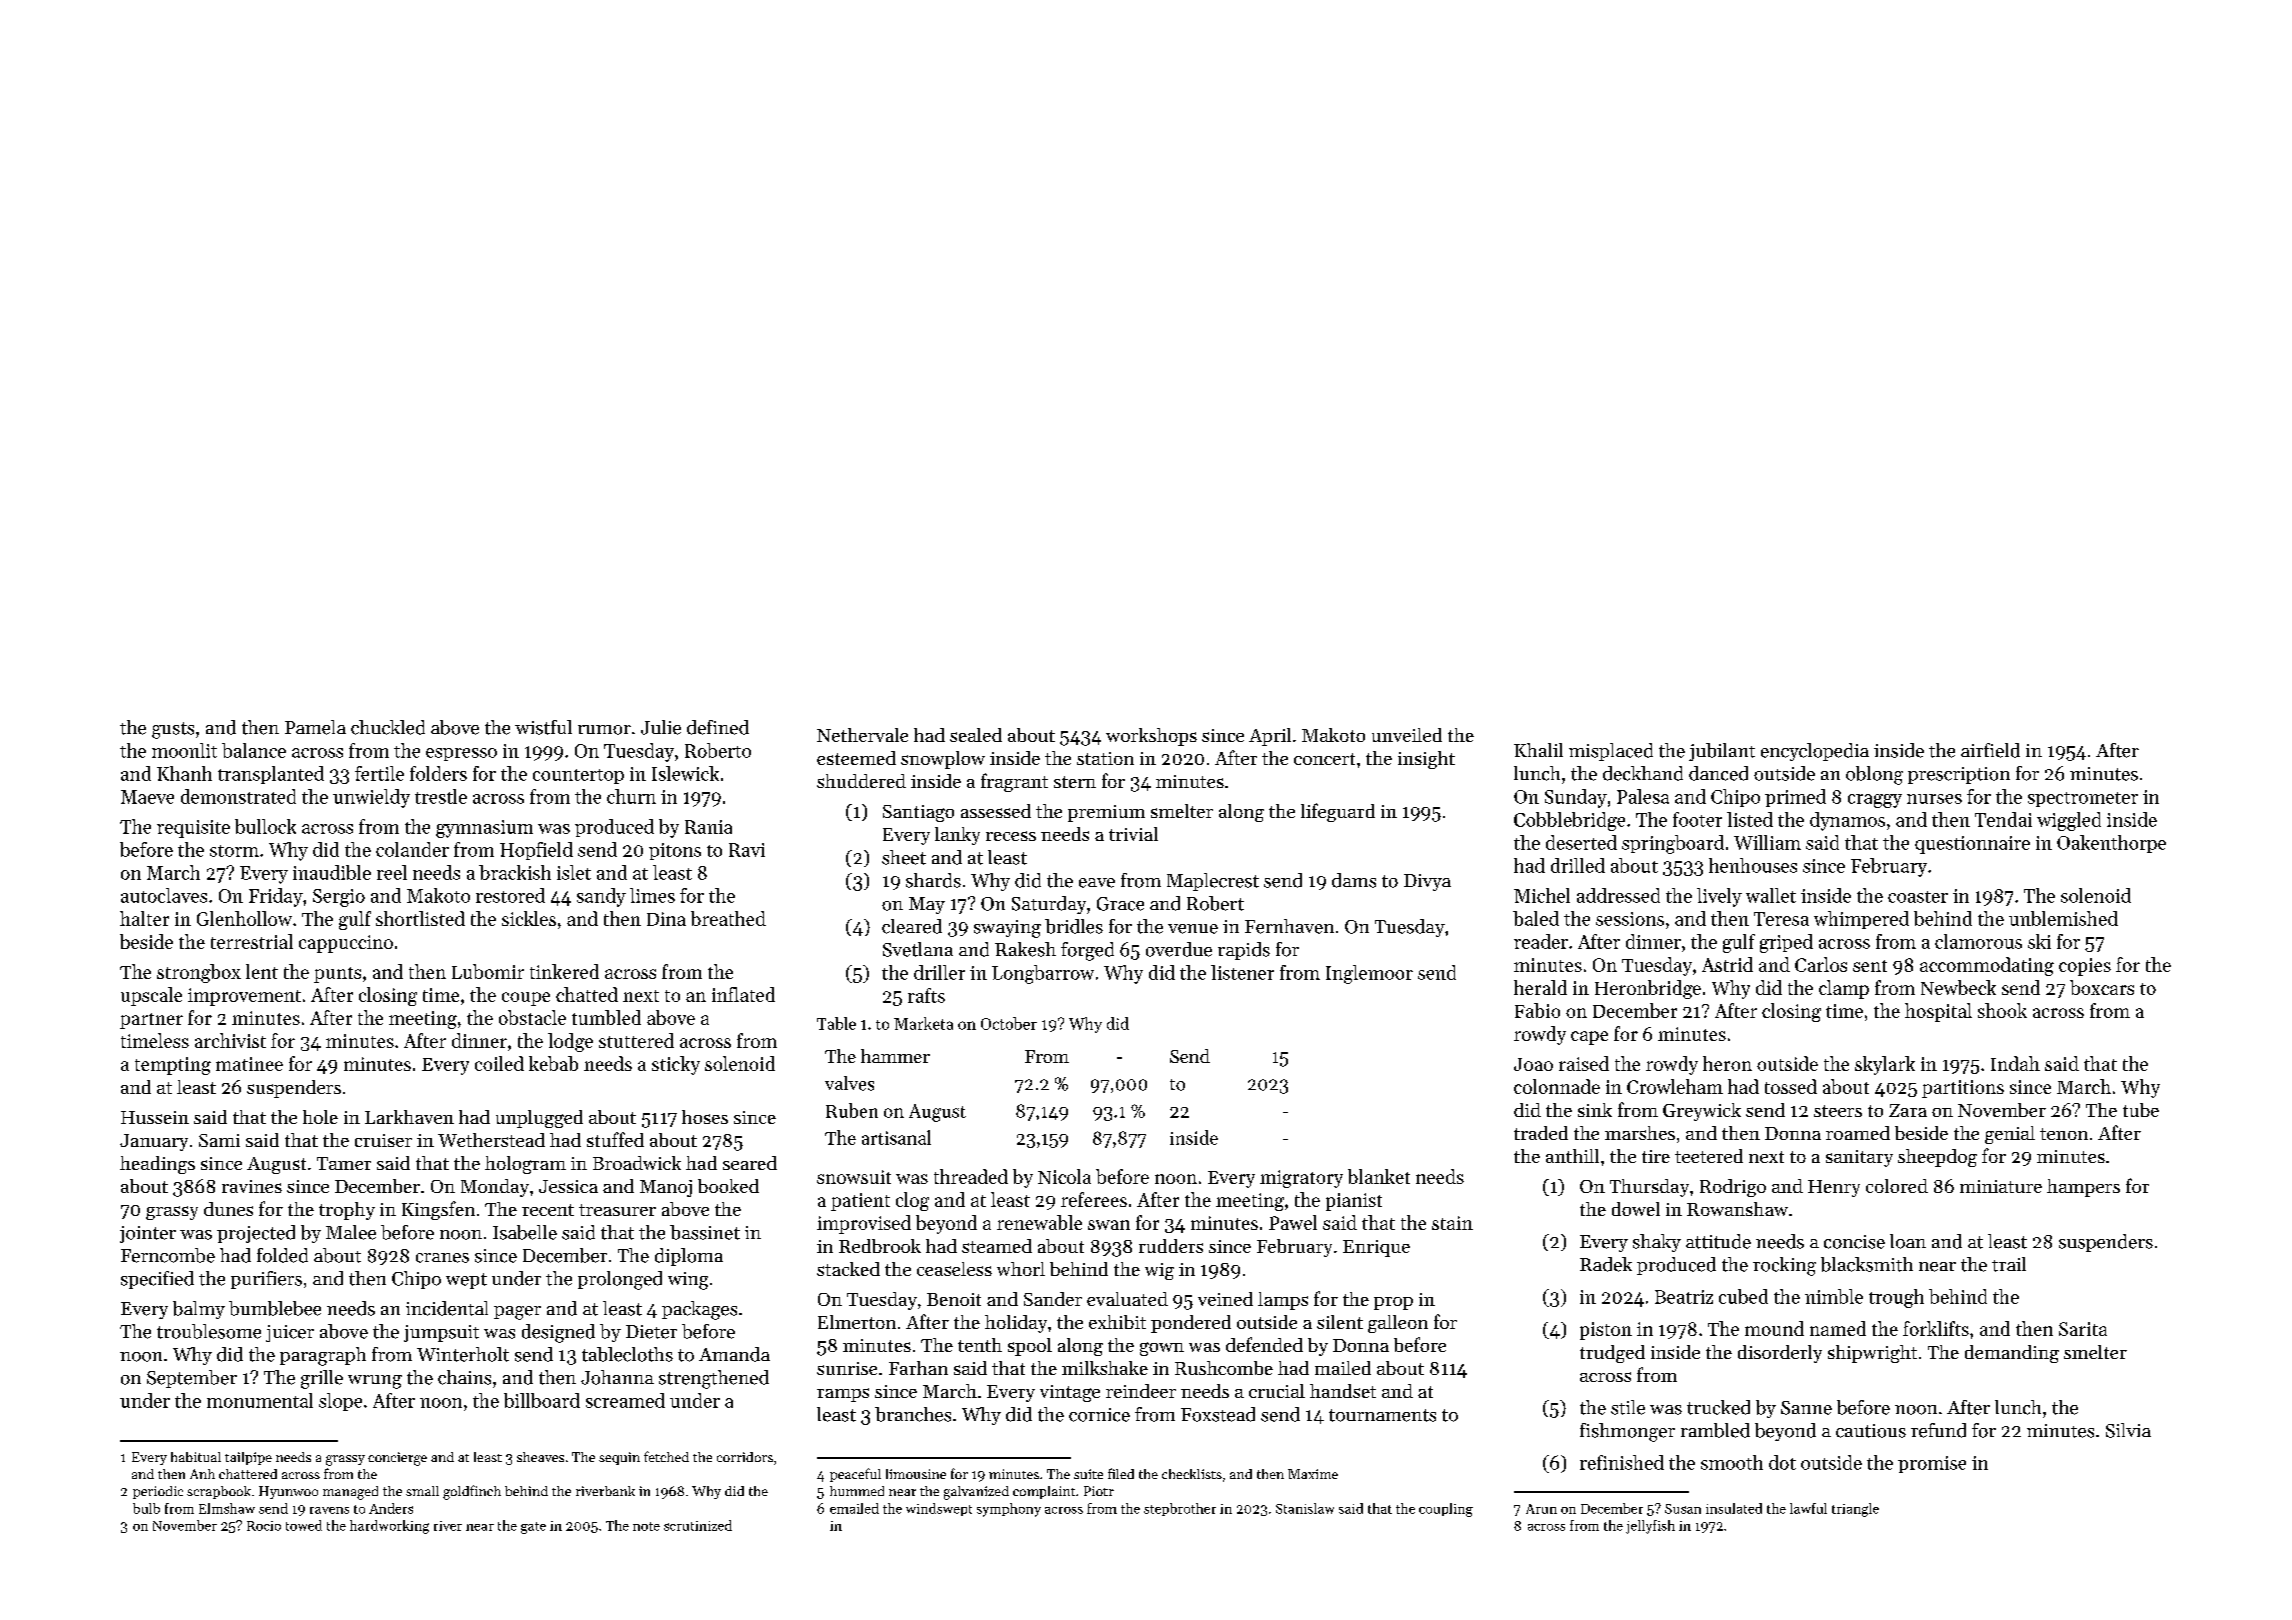  What do you see at coordinates (1109, 1225) in the screenshot?
I see `swan` at bounding box center [1109, 1225].
